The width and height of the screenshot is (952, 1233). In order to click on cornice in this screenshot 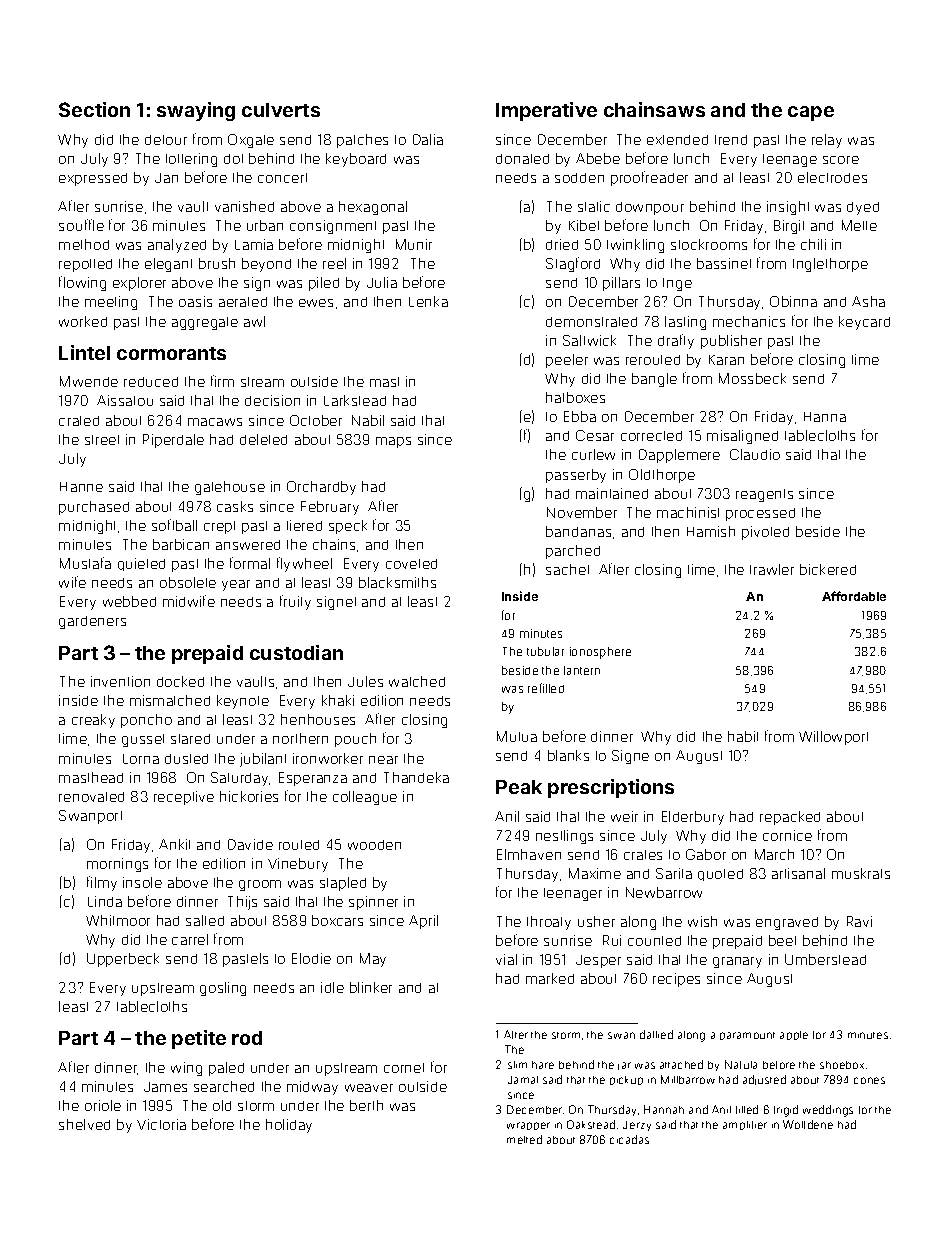, I will do `click(787, 835)`.
